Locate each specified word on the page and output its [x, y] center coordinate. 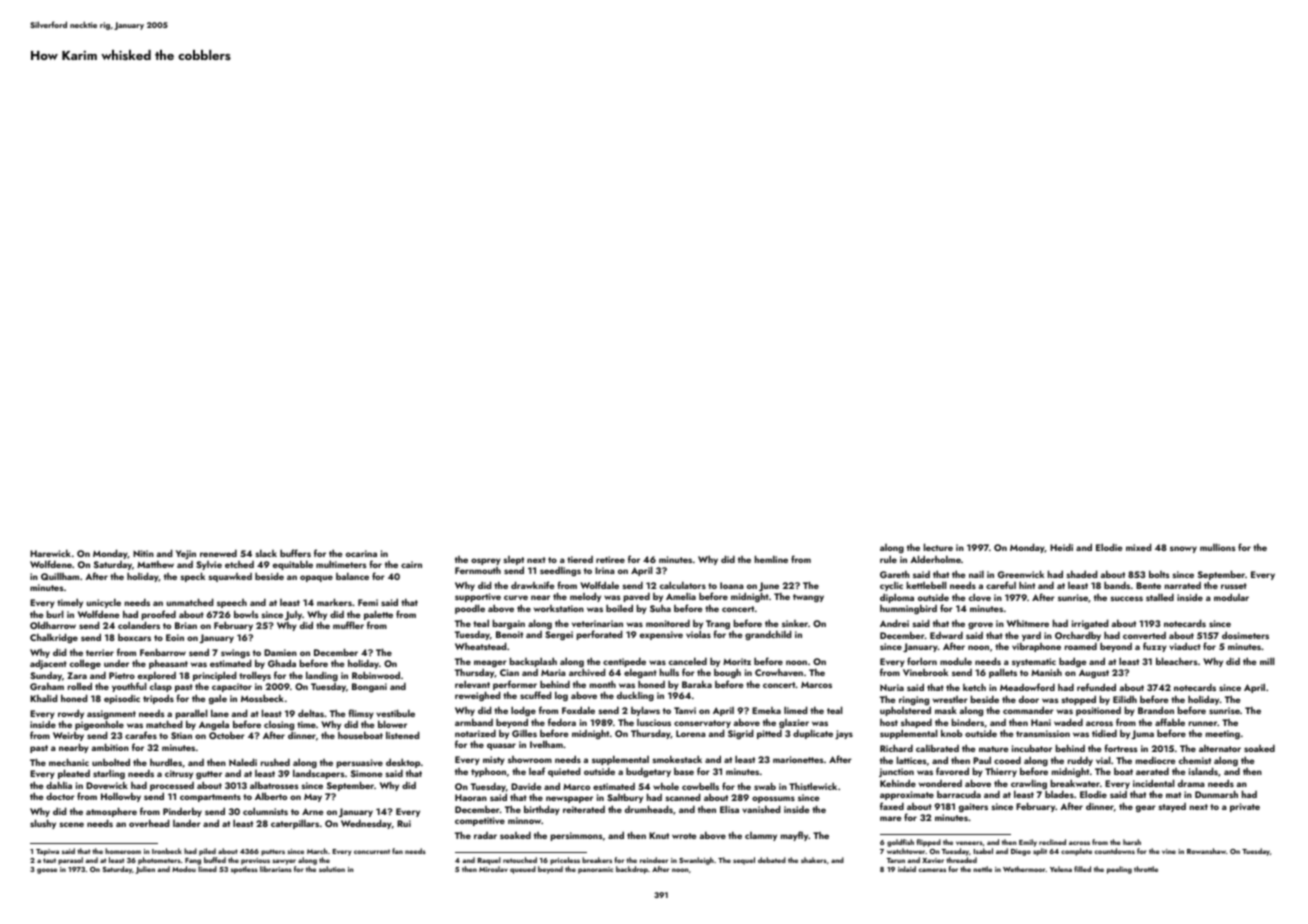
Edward [946, 635]
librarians [276, 869]
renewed [218, 553]
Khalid [43, 698]
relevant [472, 684]
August [1094, 673]
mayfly [794, 836]
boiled [619, 608]
